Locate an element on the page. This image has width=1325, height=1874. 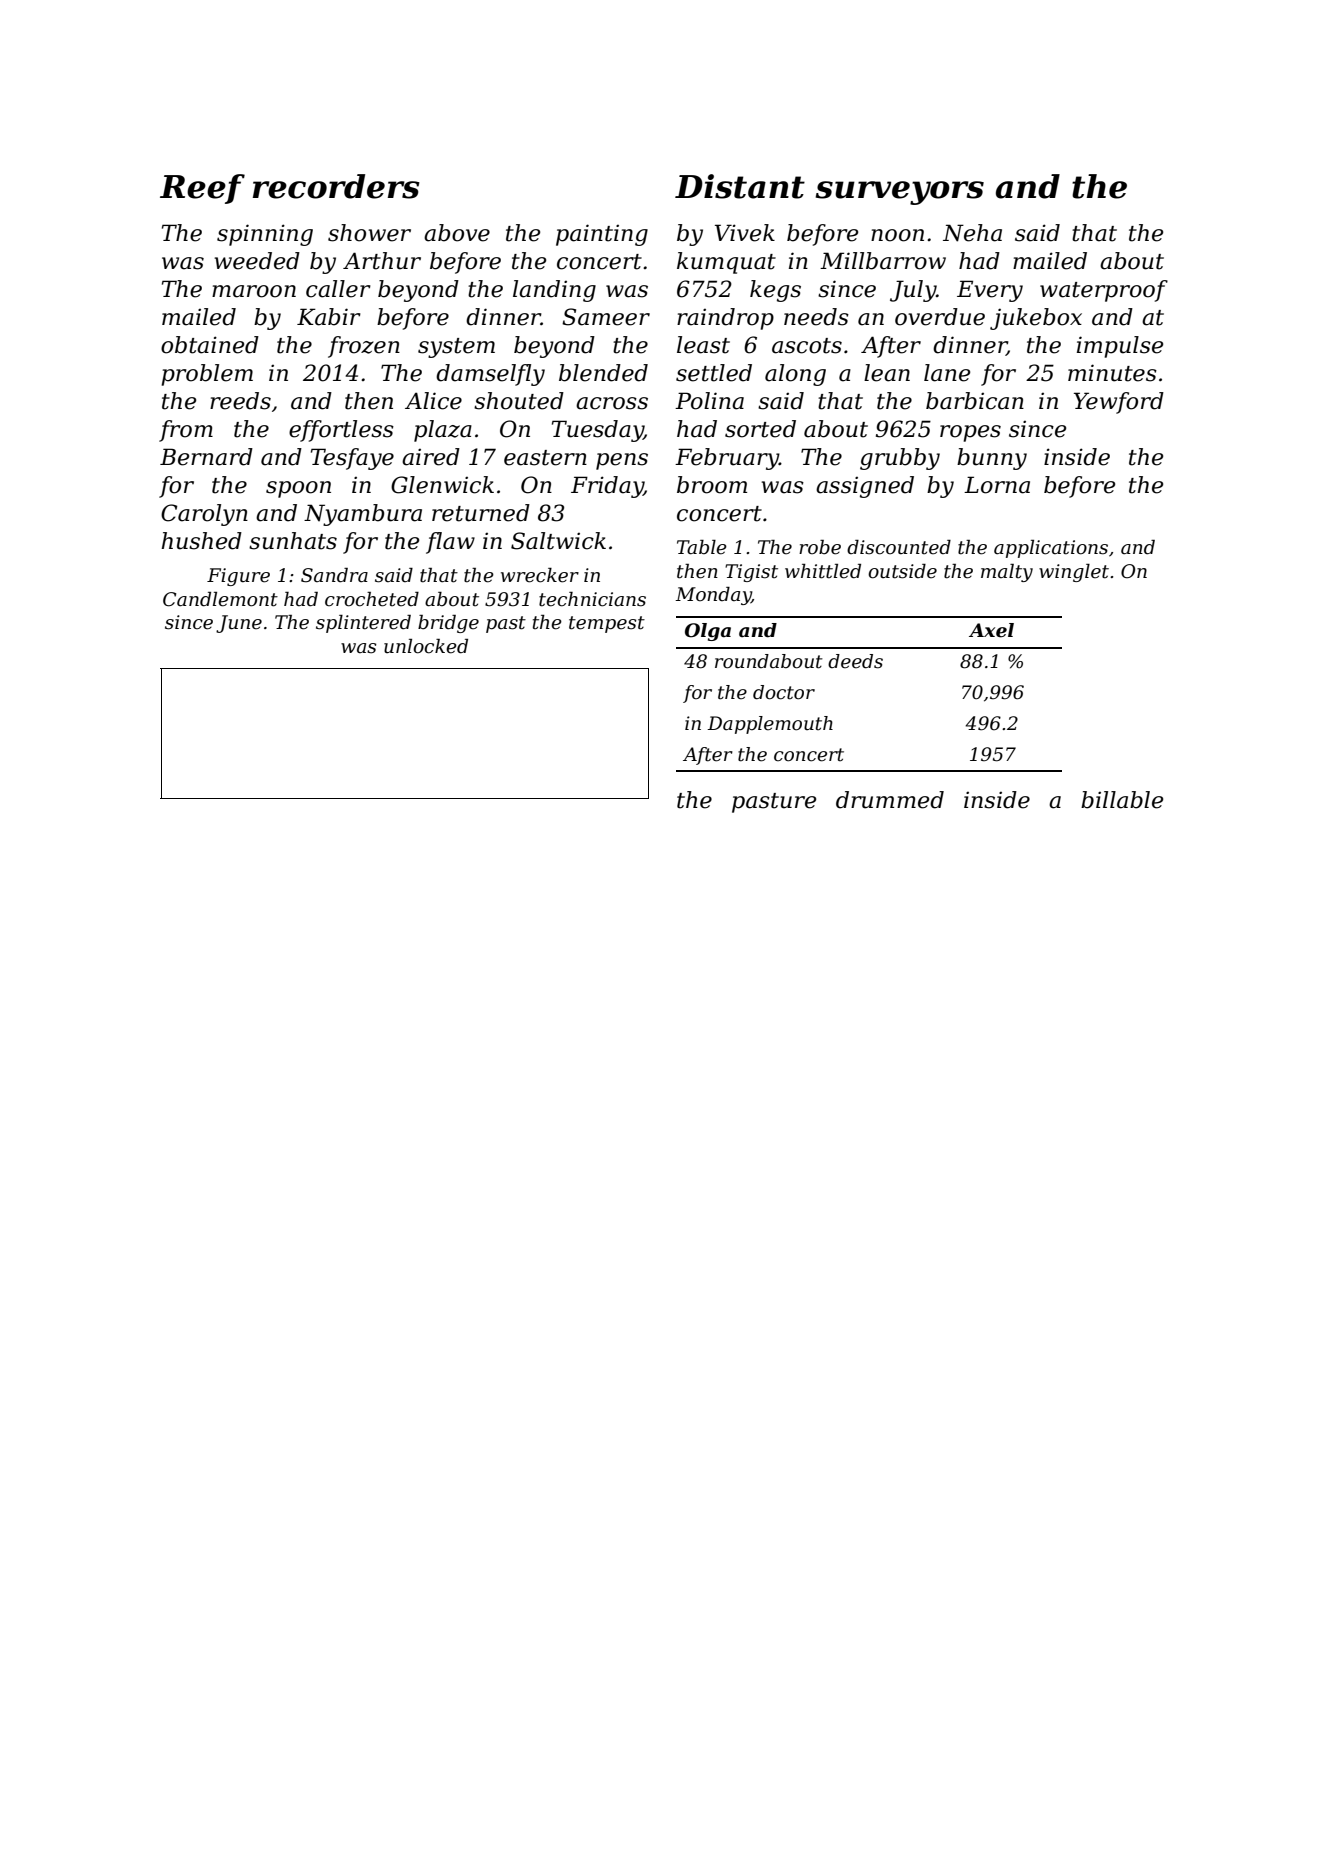
crocheted is located at coordinates (372, 599).
